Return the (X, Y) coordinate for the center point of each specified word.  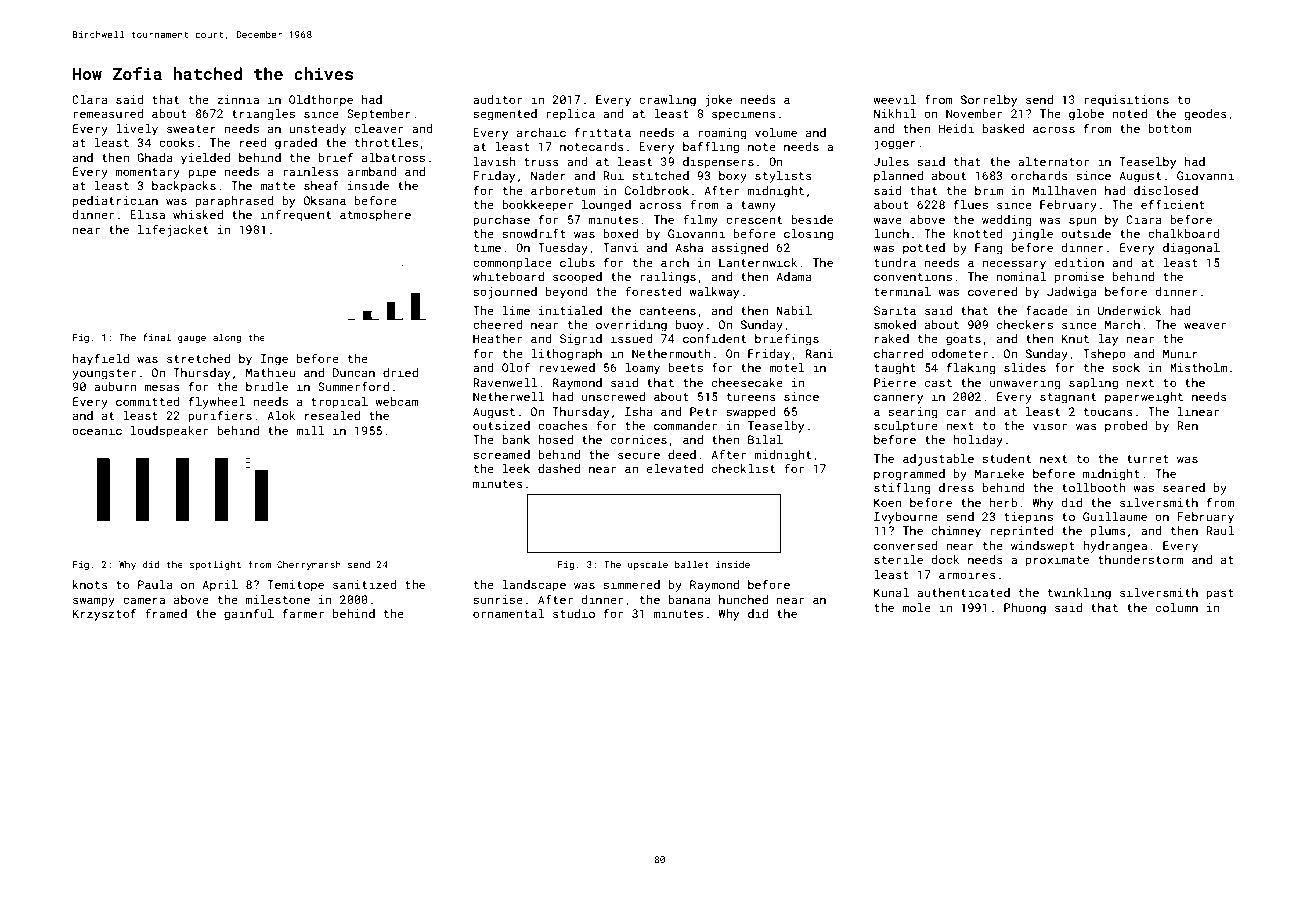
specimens (744, 115)
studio (574, 613)
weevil (894, 99)
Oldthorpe (321, 101)
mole (917, 607)
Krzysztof (105, 614)
